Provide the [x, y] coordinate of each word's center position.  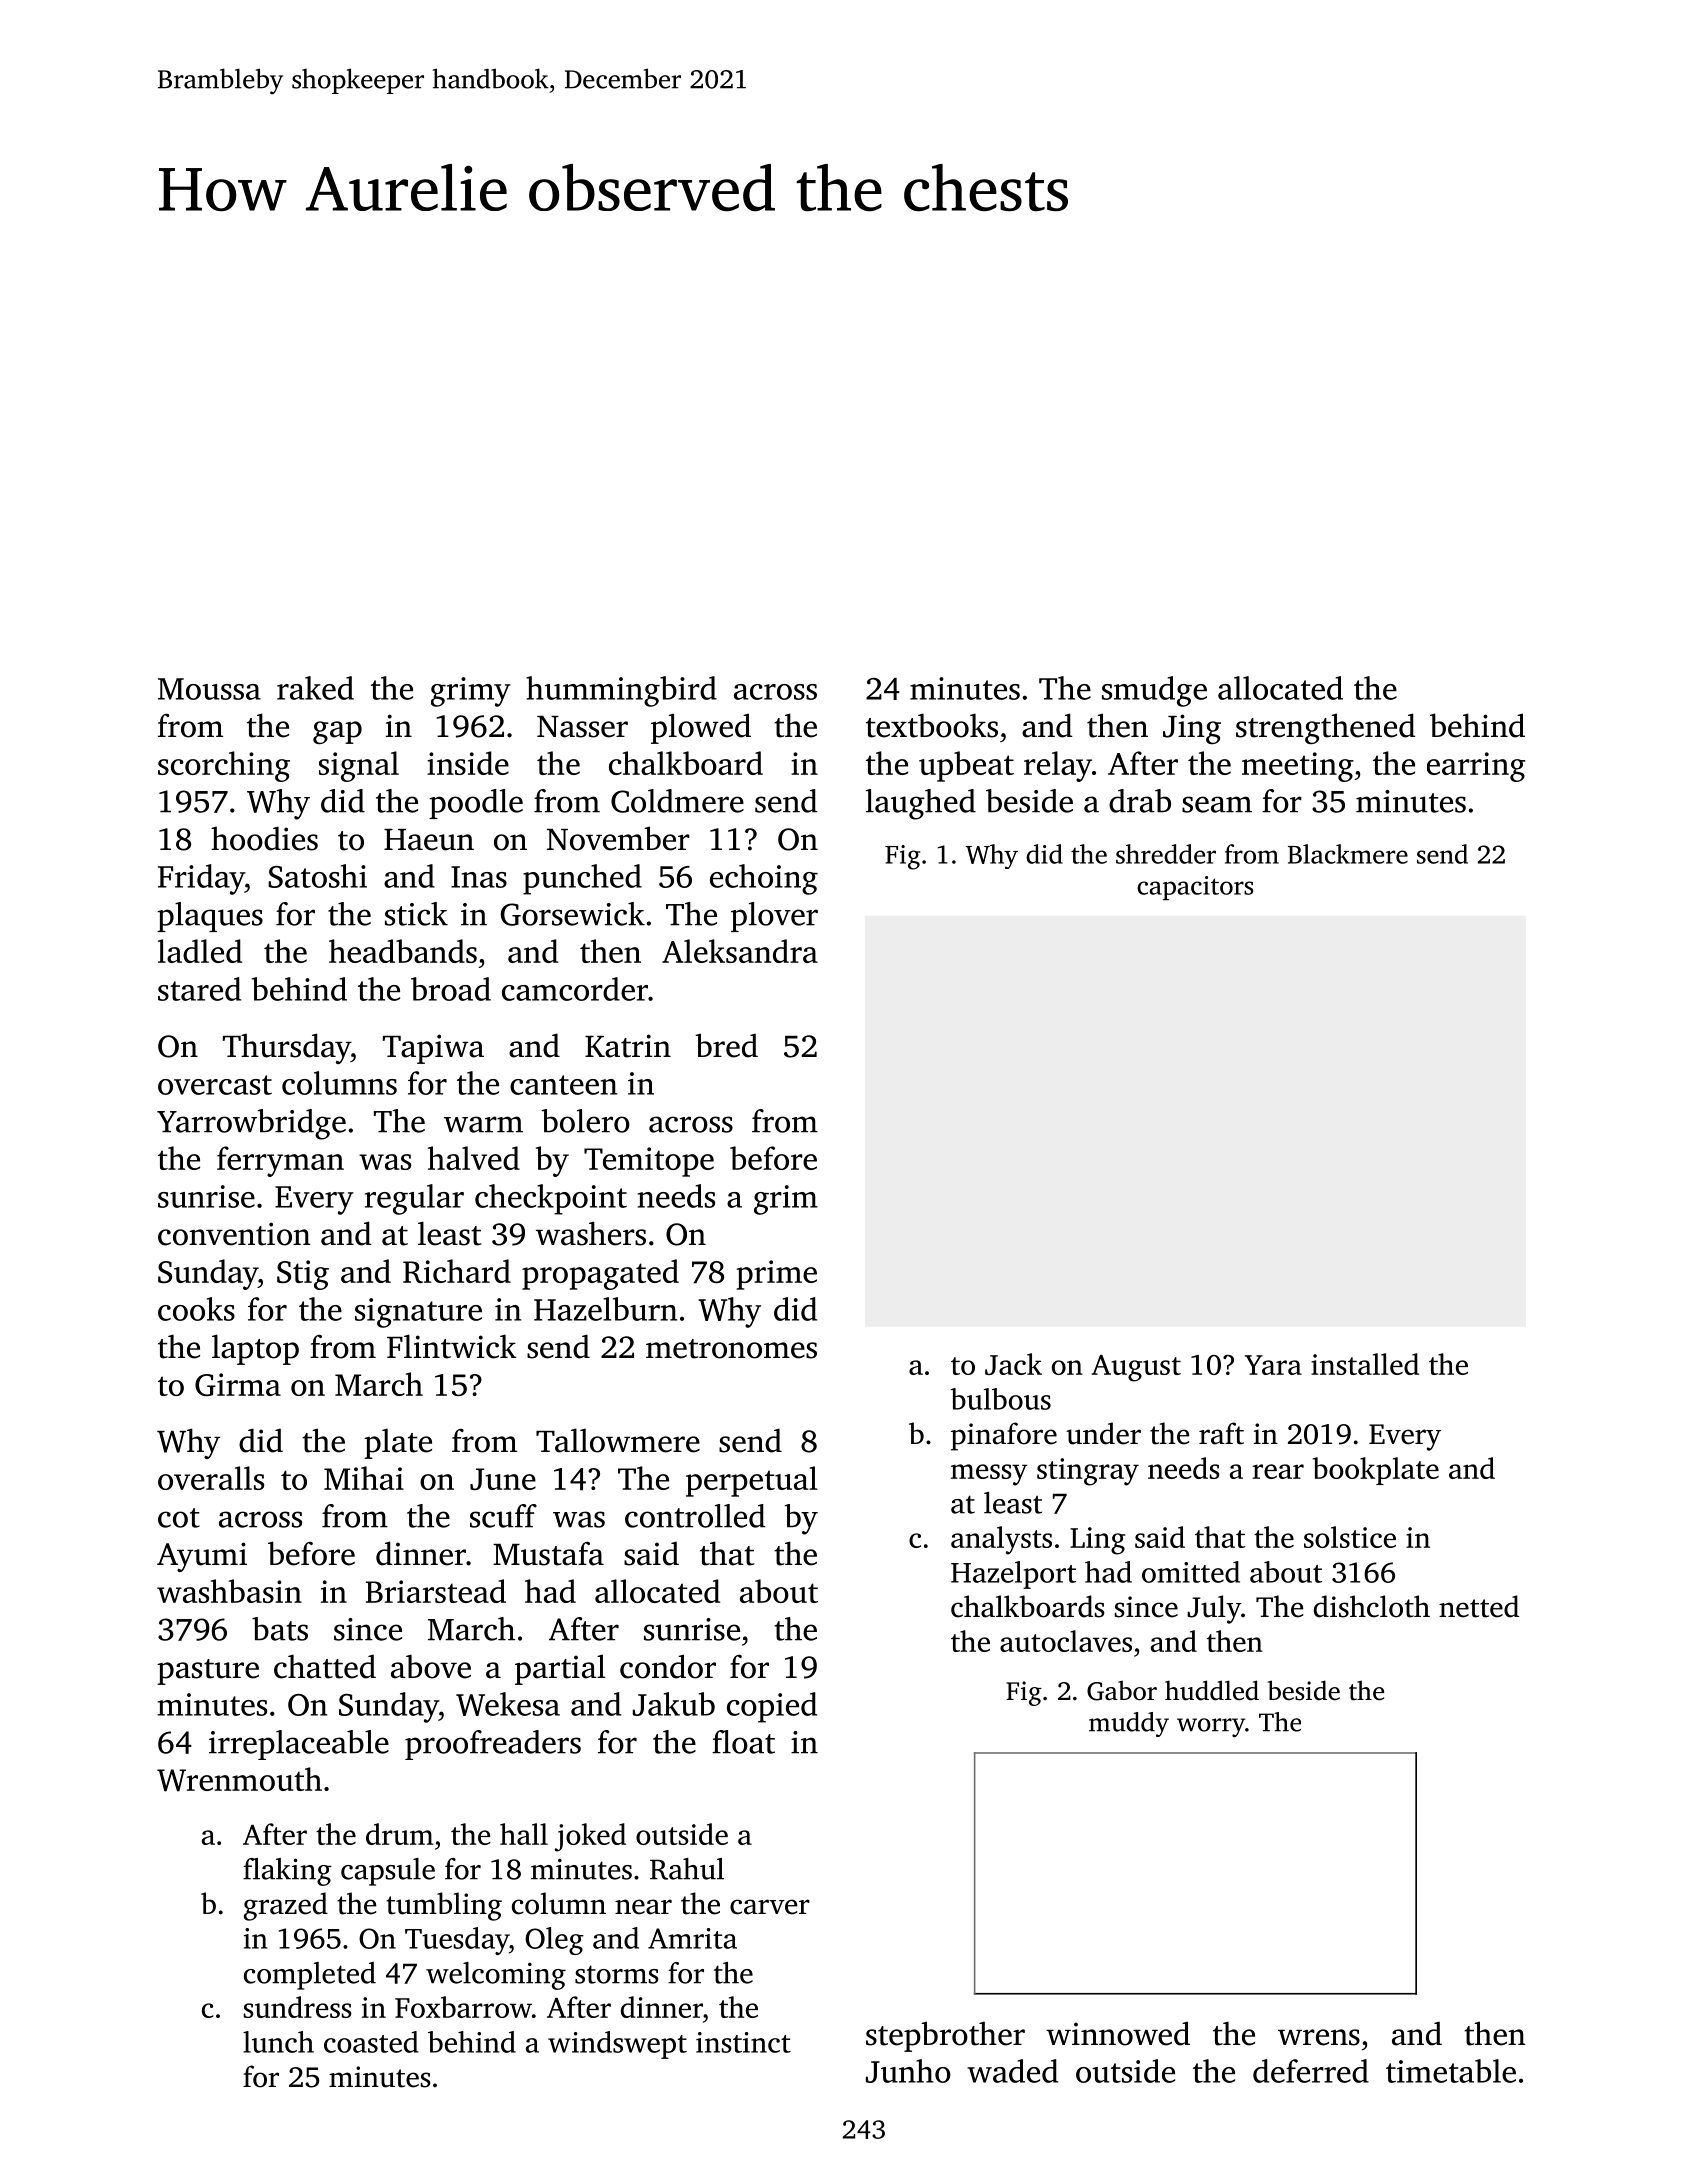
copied [772, 1707]
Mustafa [548, 1553]
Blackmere [1348, 854]
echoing [764, 879]
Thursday [287, 1048]
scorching [224, 766]
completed [310, 1976]
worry [1211, 1727]
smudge [1154, 691]
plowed [701, 728]
